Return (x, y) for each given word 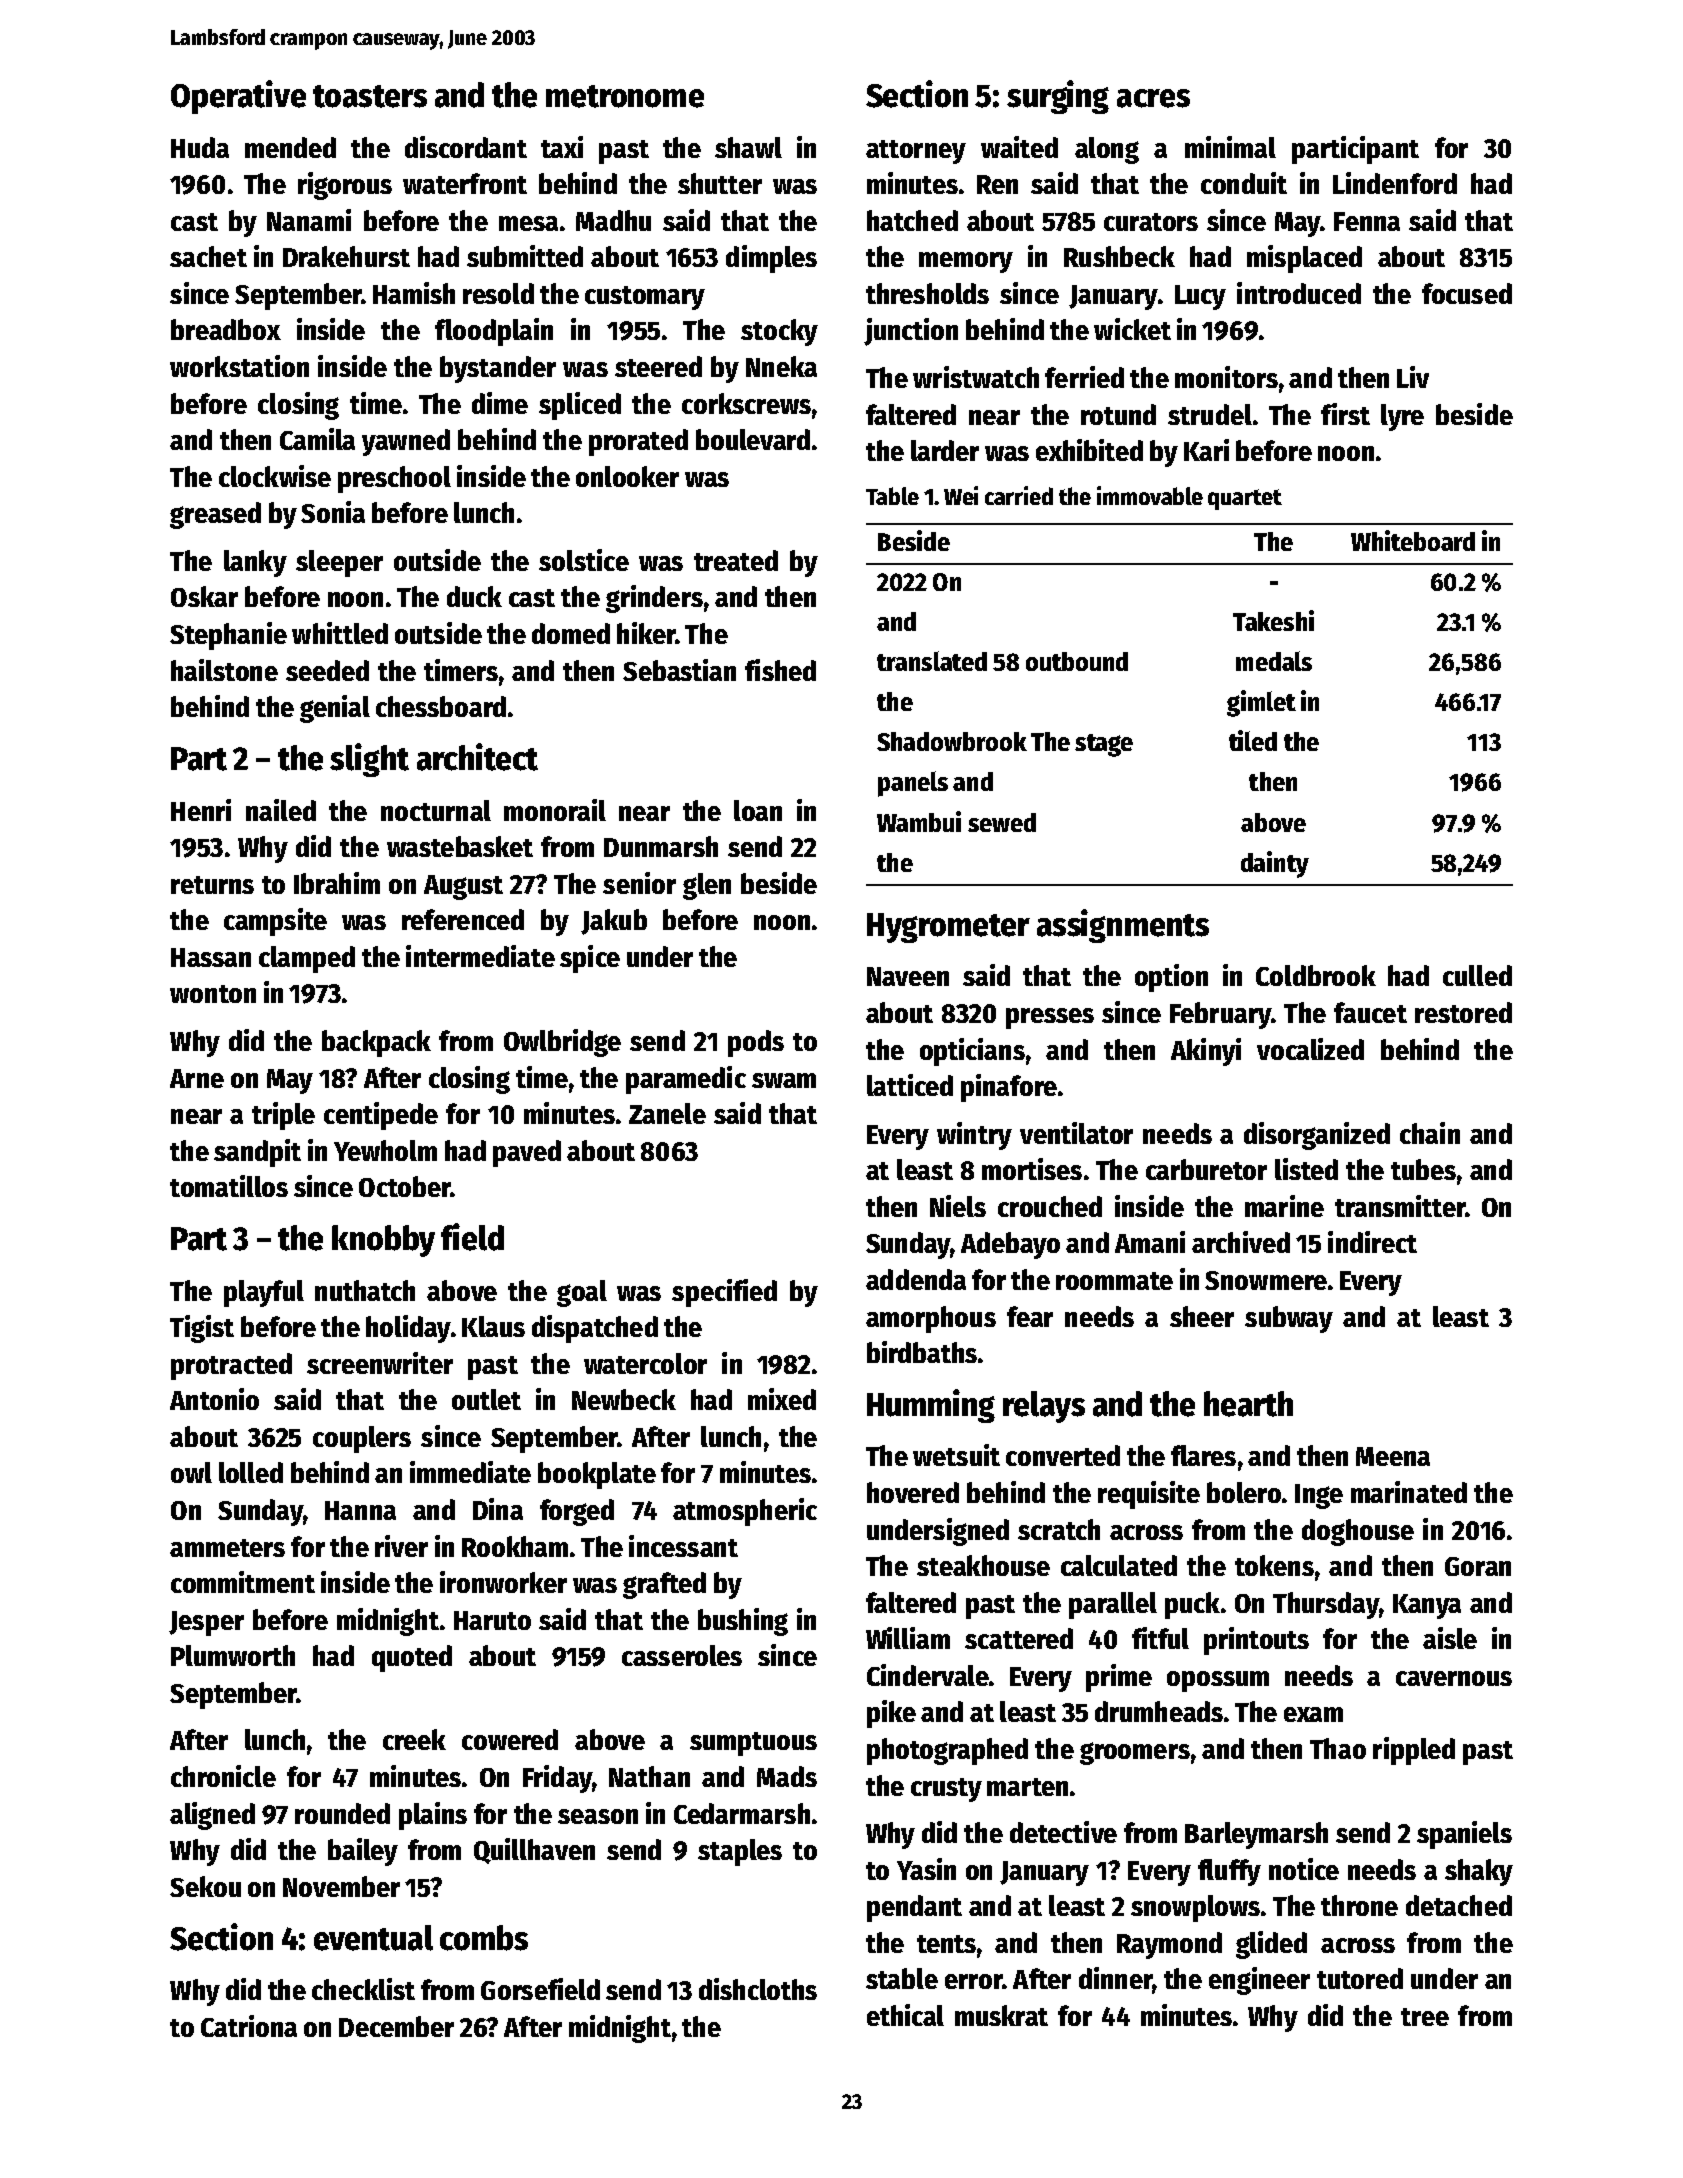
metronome (625, 96)
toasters (370, 96)
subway (1289, 1319)
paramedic (686, 1080)
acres (1153, 98)
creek (414, 1739)
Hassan (211, 957)
